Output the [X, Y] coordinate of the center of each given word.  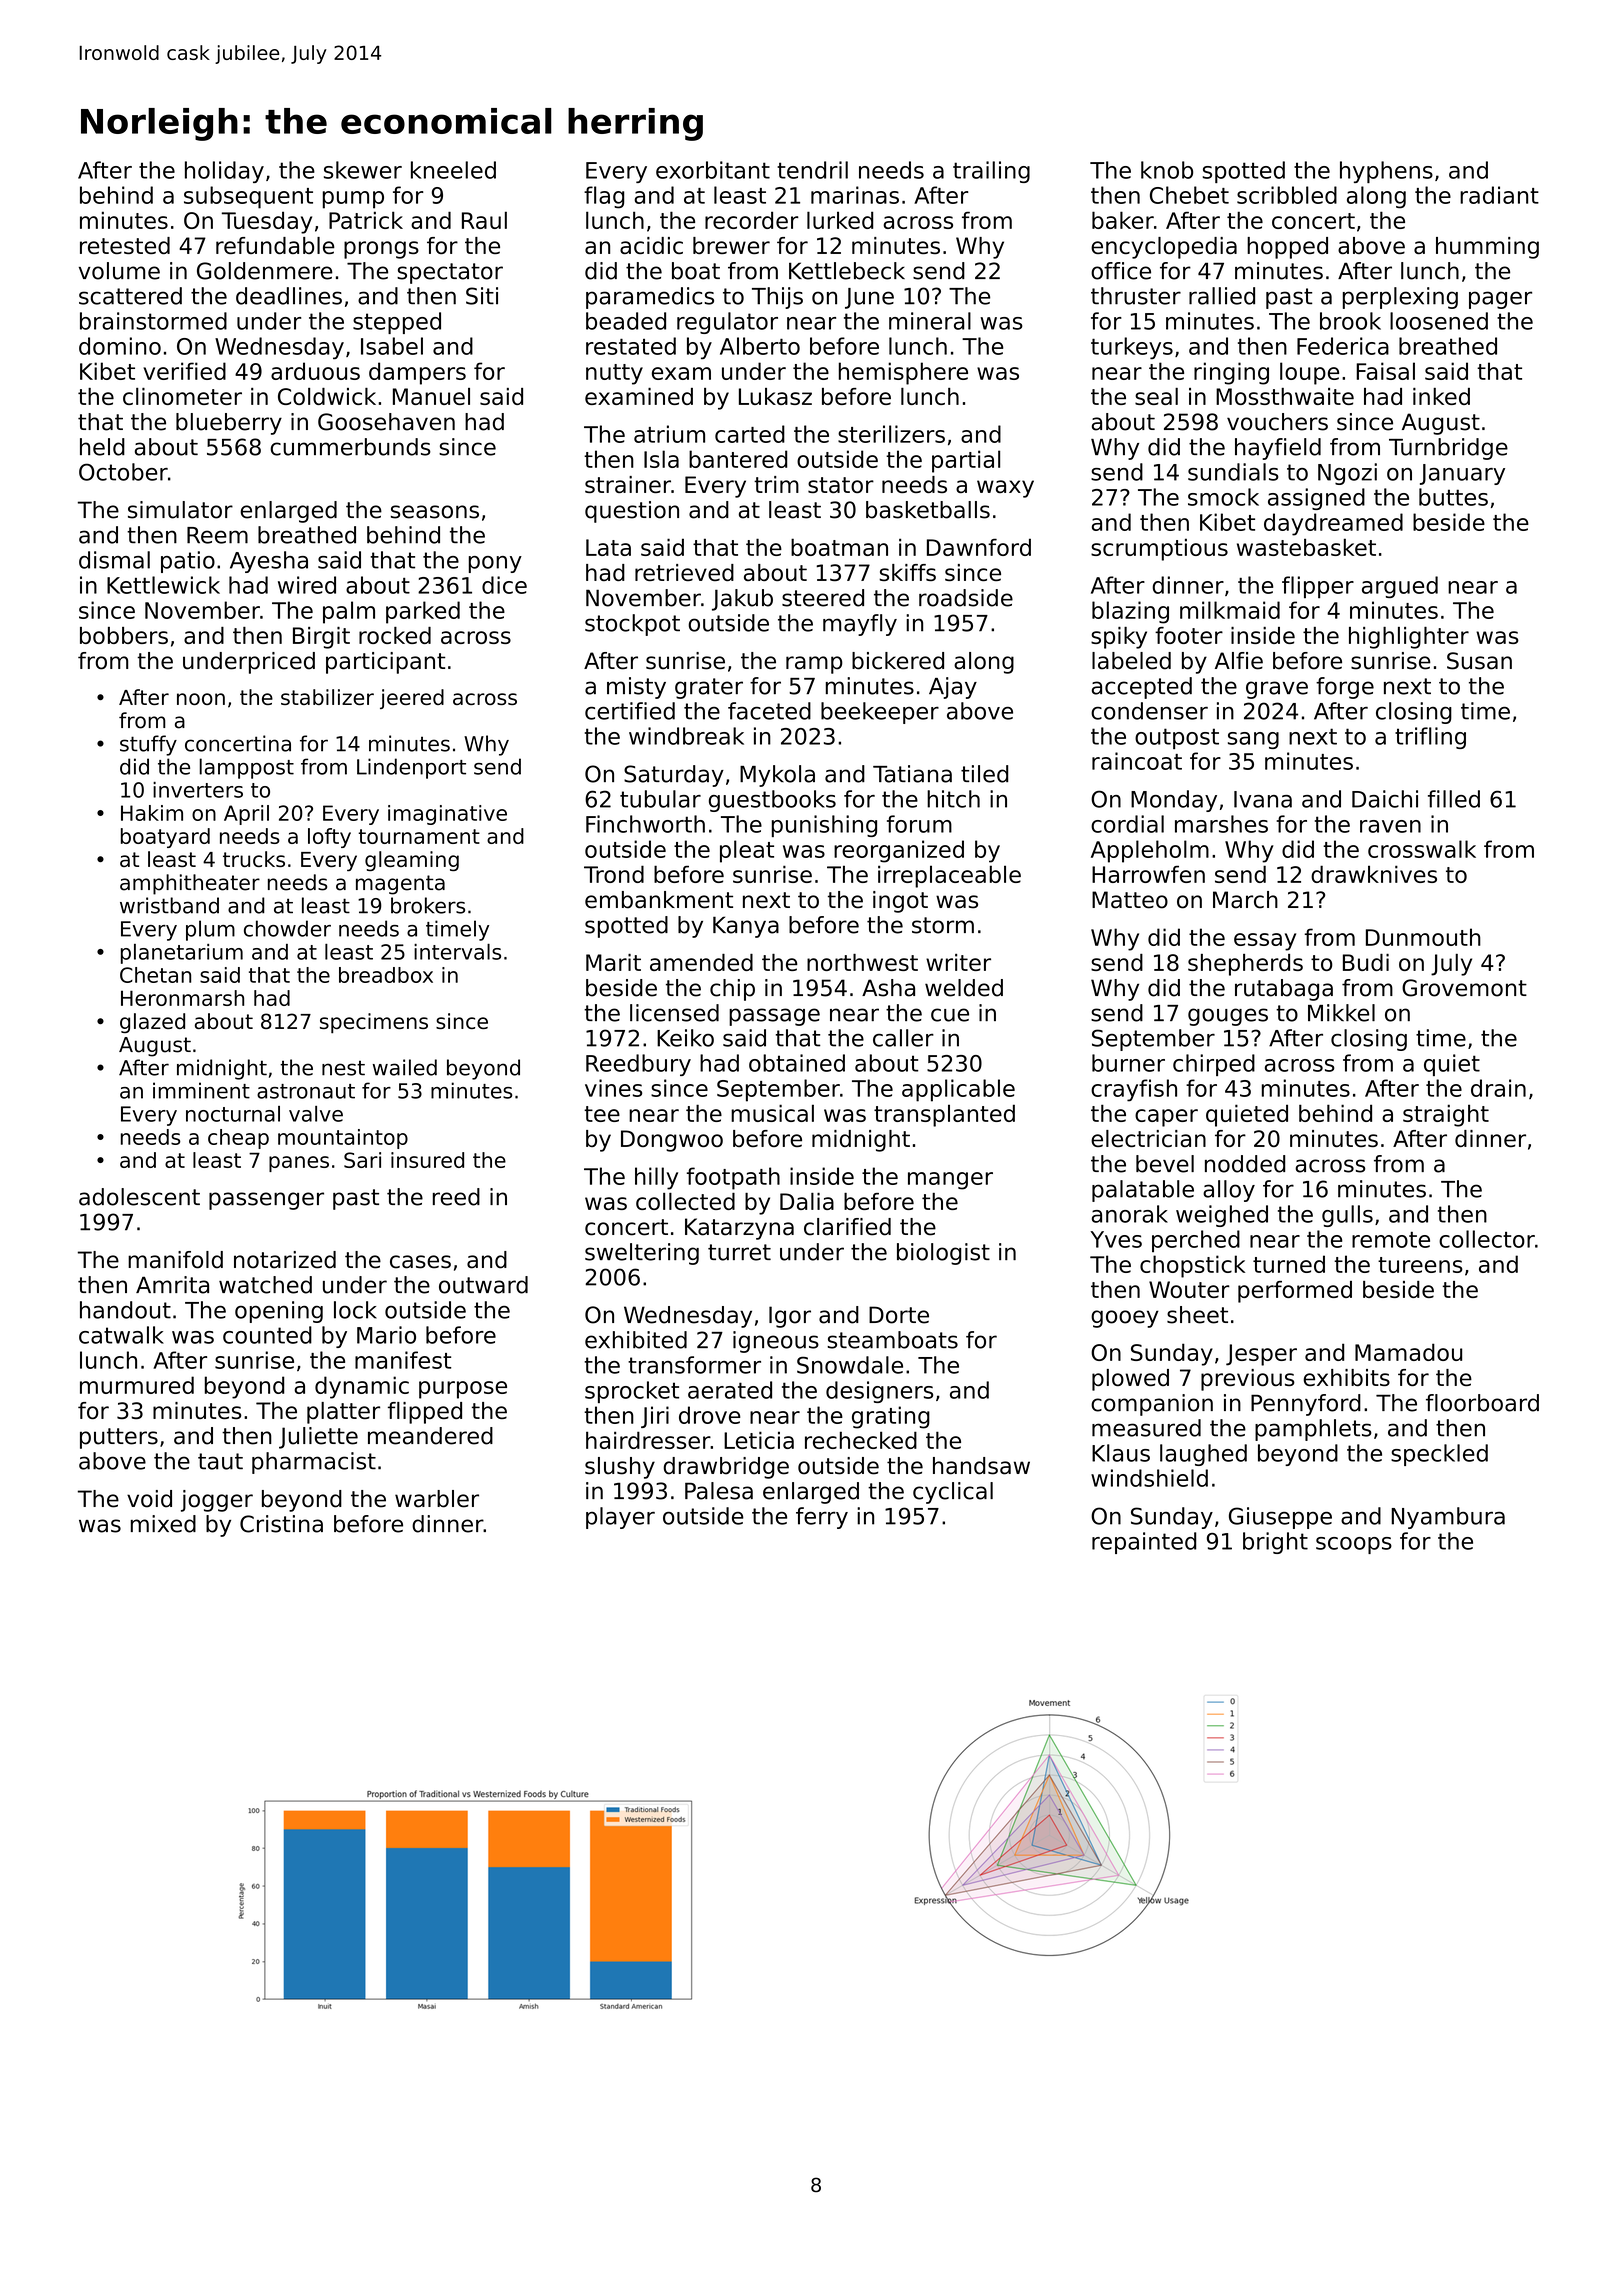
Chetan [155, 975]
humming [1487, 248]
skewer [363, 170]
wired [307, 585]
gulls [1347, 1216]
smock [1223, 497]
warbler [437, 1499]
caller [903, 1038]
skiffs [907, 572]
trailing [991, 172]
